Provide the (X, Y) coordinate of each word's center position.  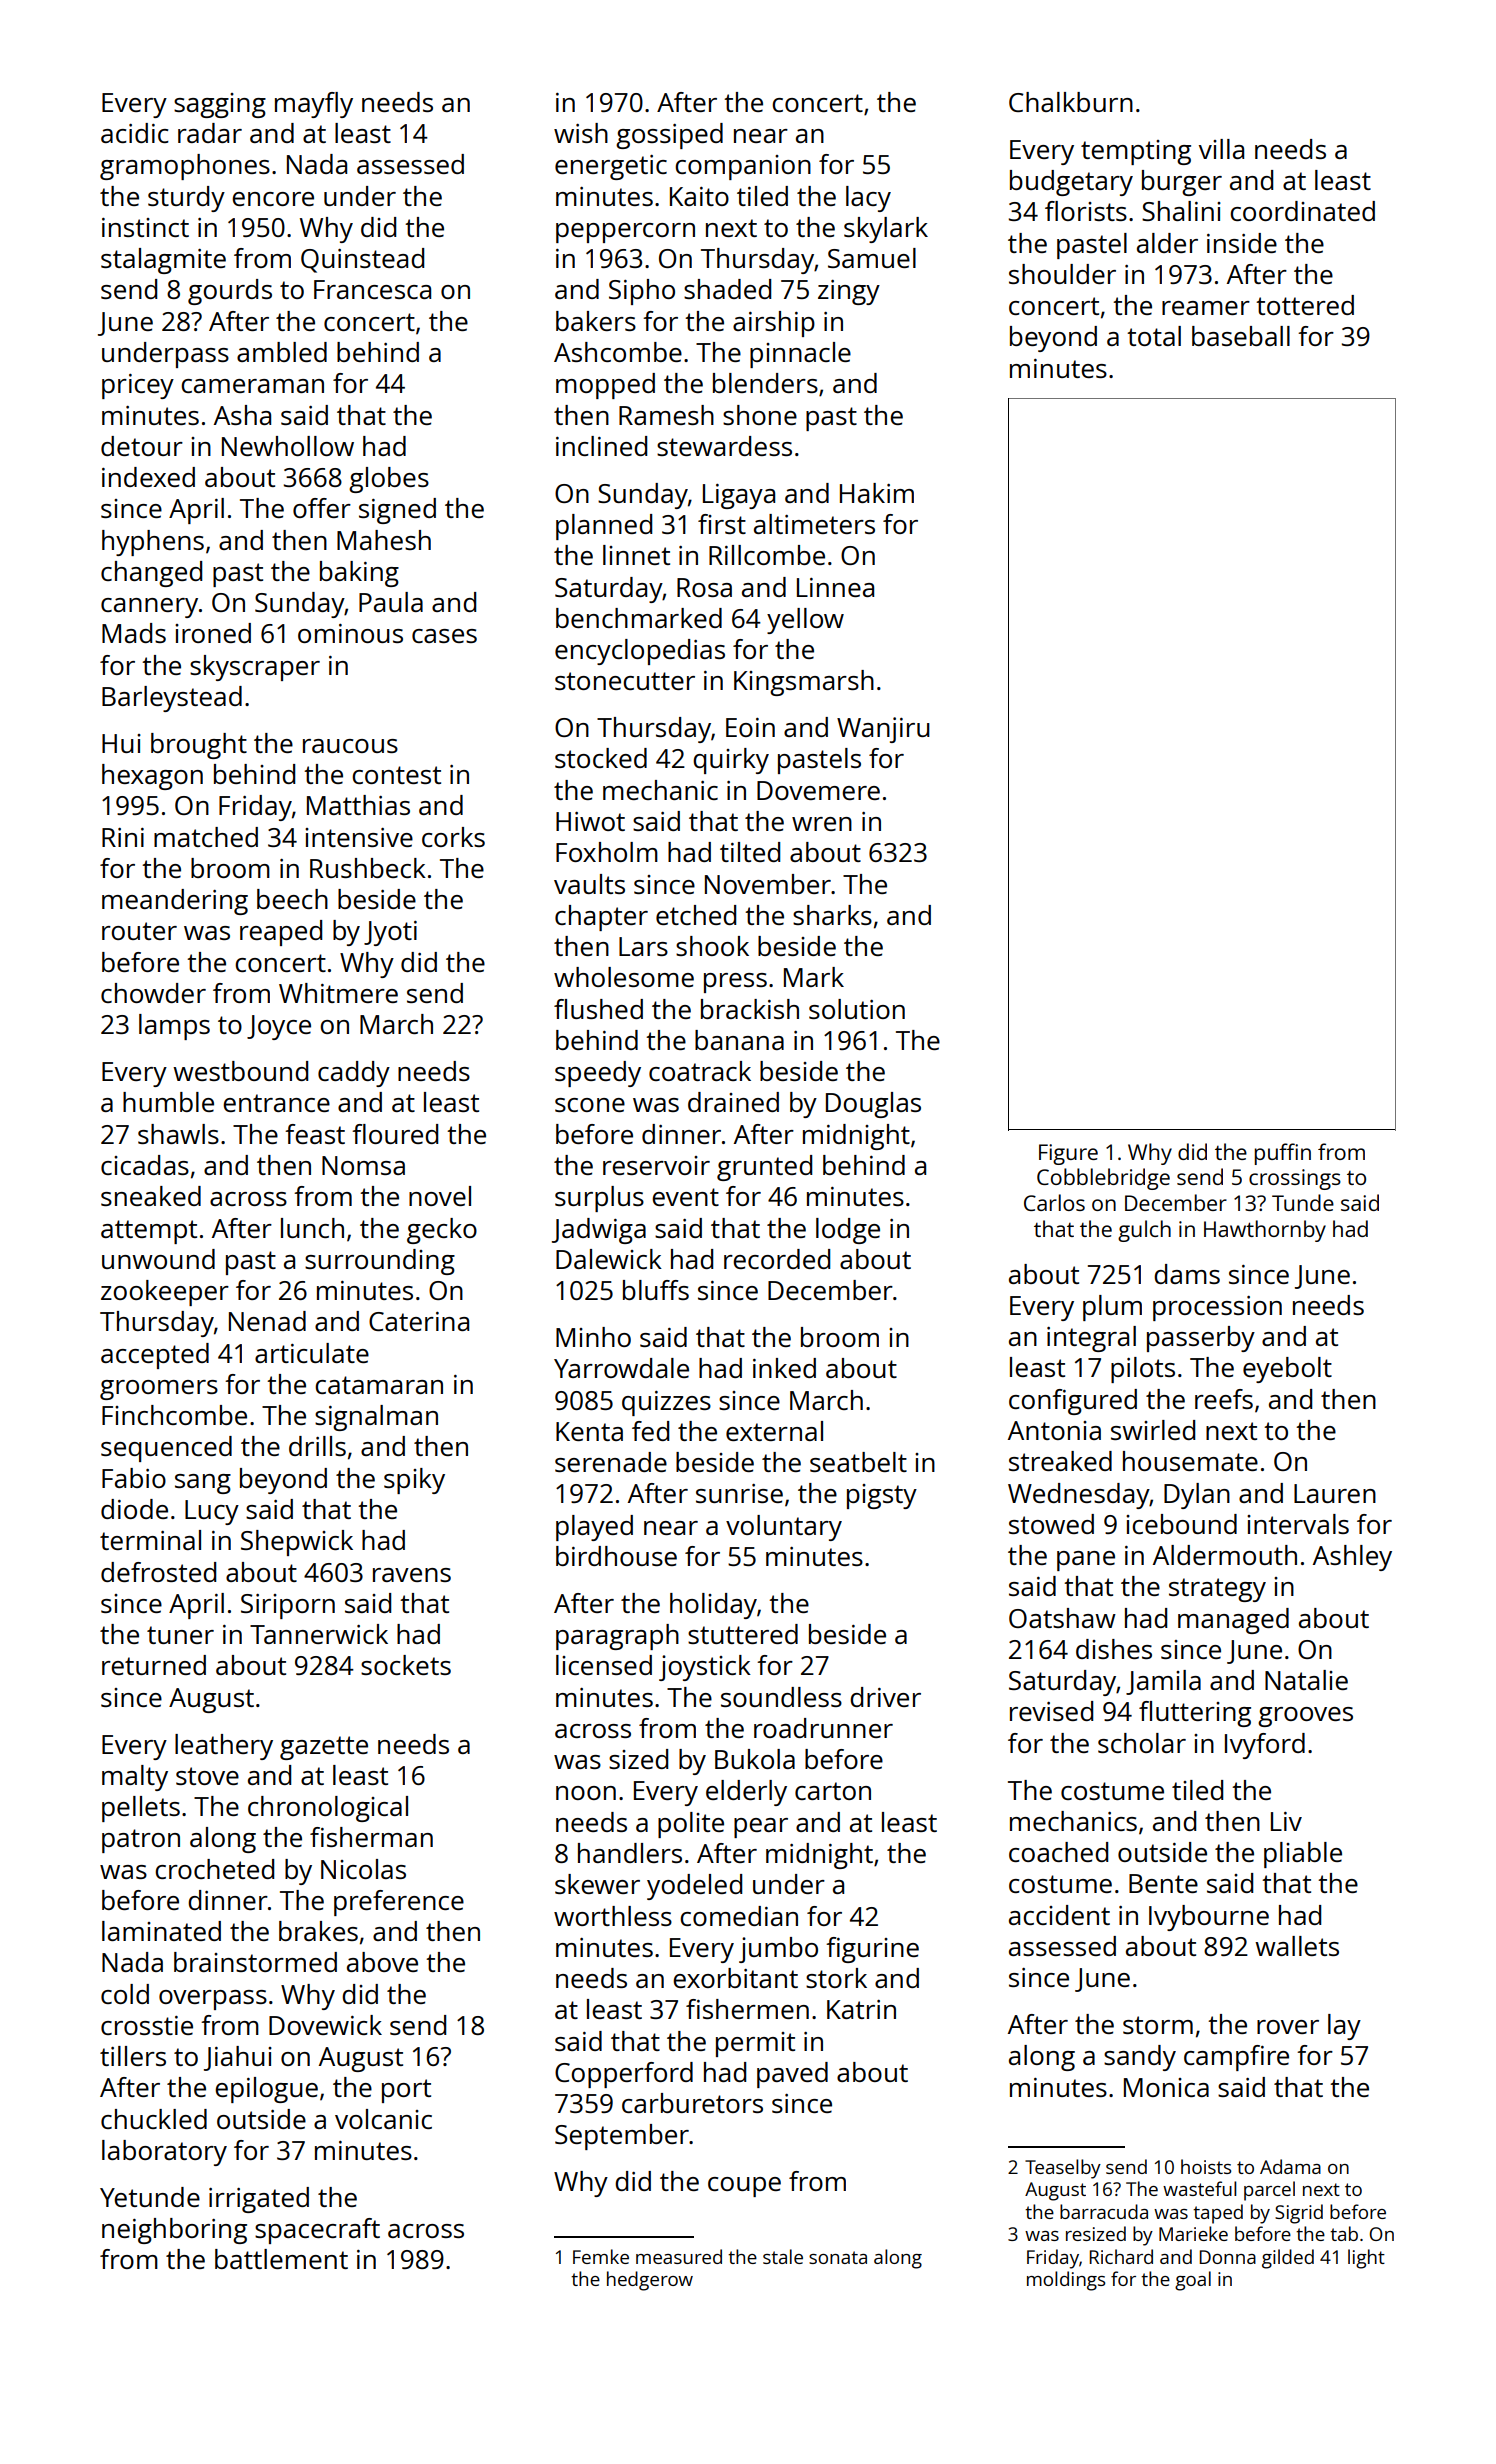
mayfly (314, 105)
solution (857, 1009)
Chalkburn (1071, 102)
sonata (838, 2257)
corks (453, 837)
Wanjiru (883, 730)
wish (581, 133)
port (406, 2091)
